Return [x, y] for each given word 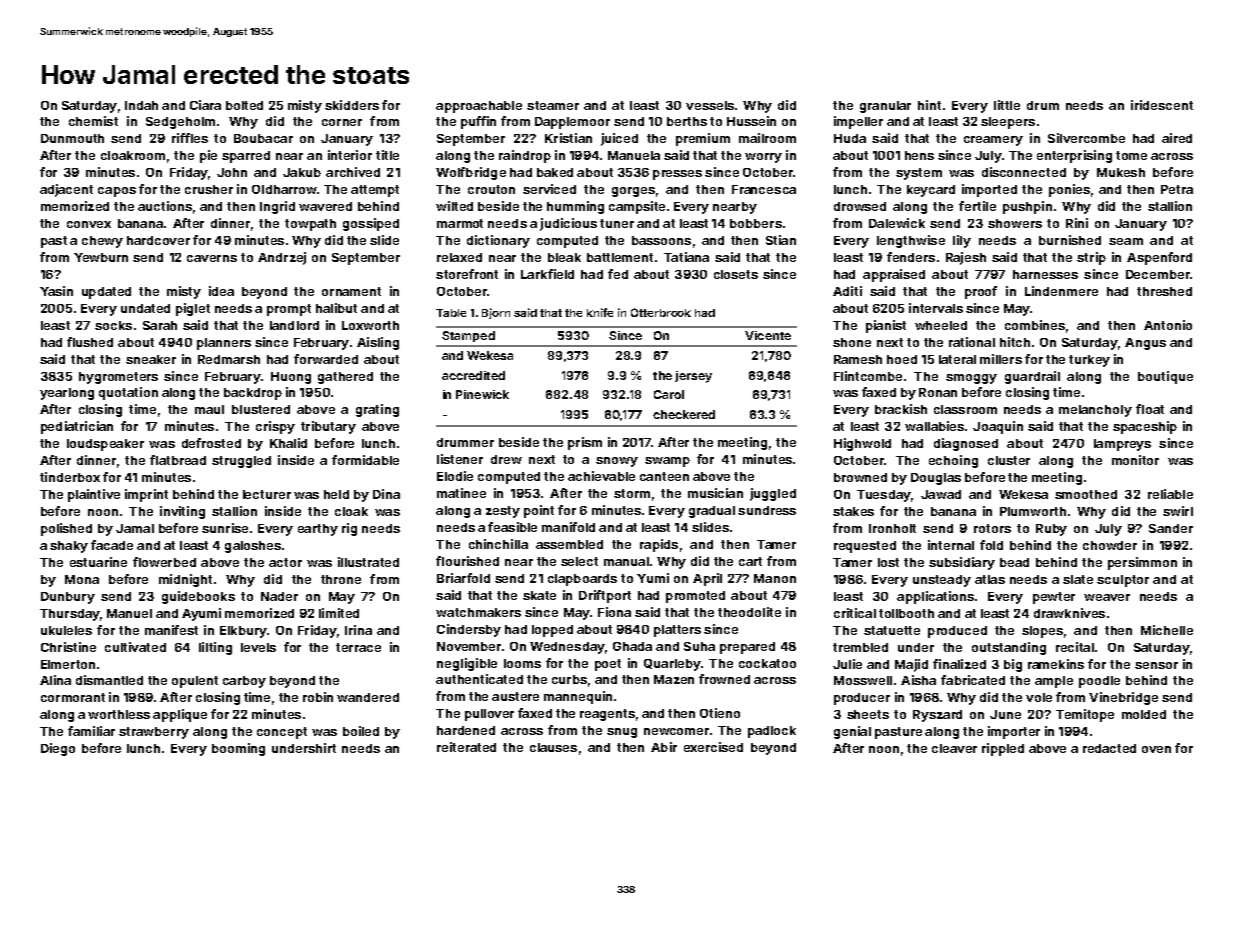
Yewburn [101, 257]
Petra [1177, 189]
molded [1144, 714]
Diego [58, 749]
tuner [617, 223]
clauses [553, 747]
